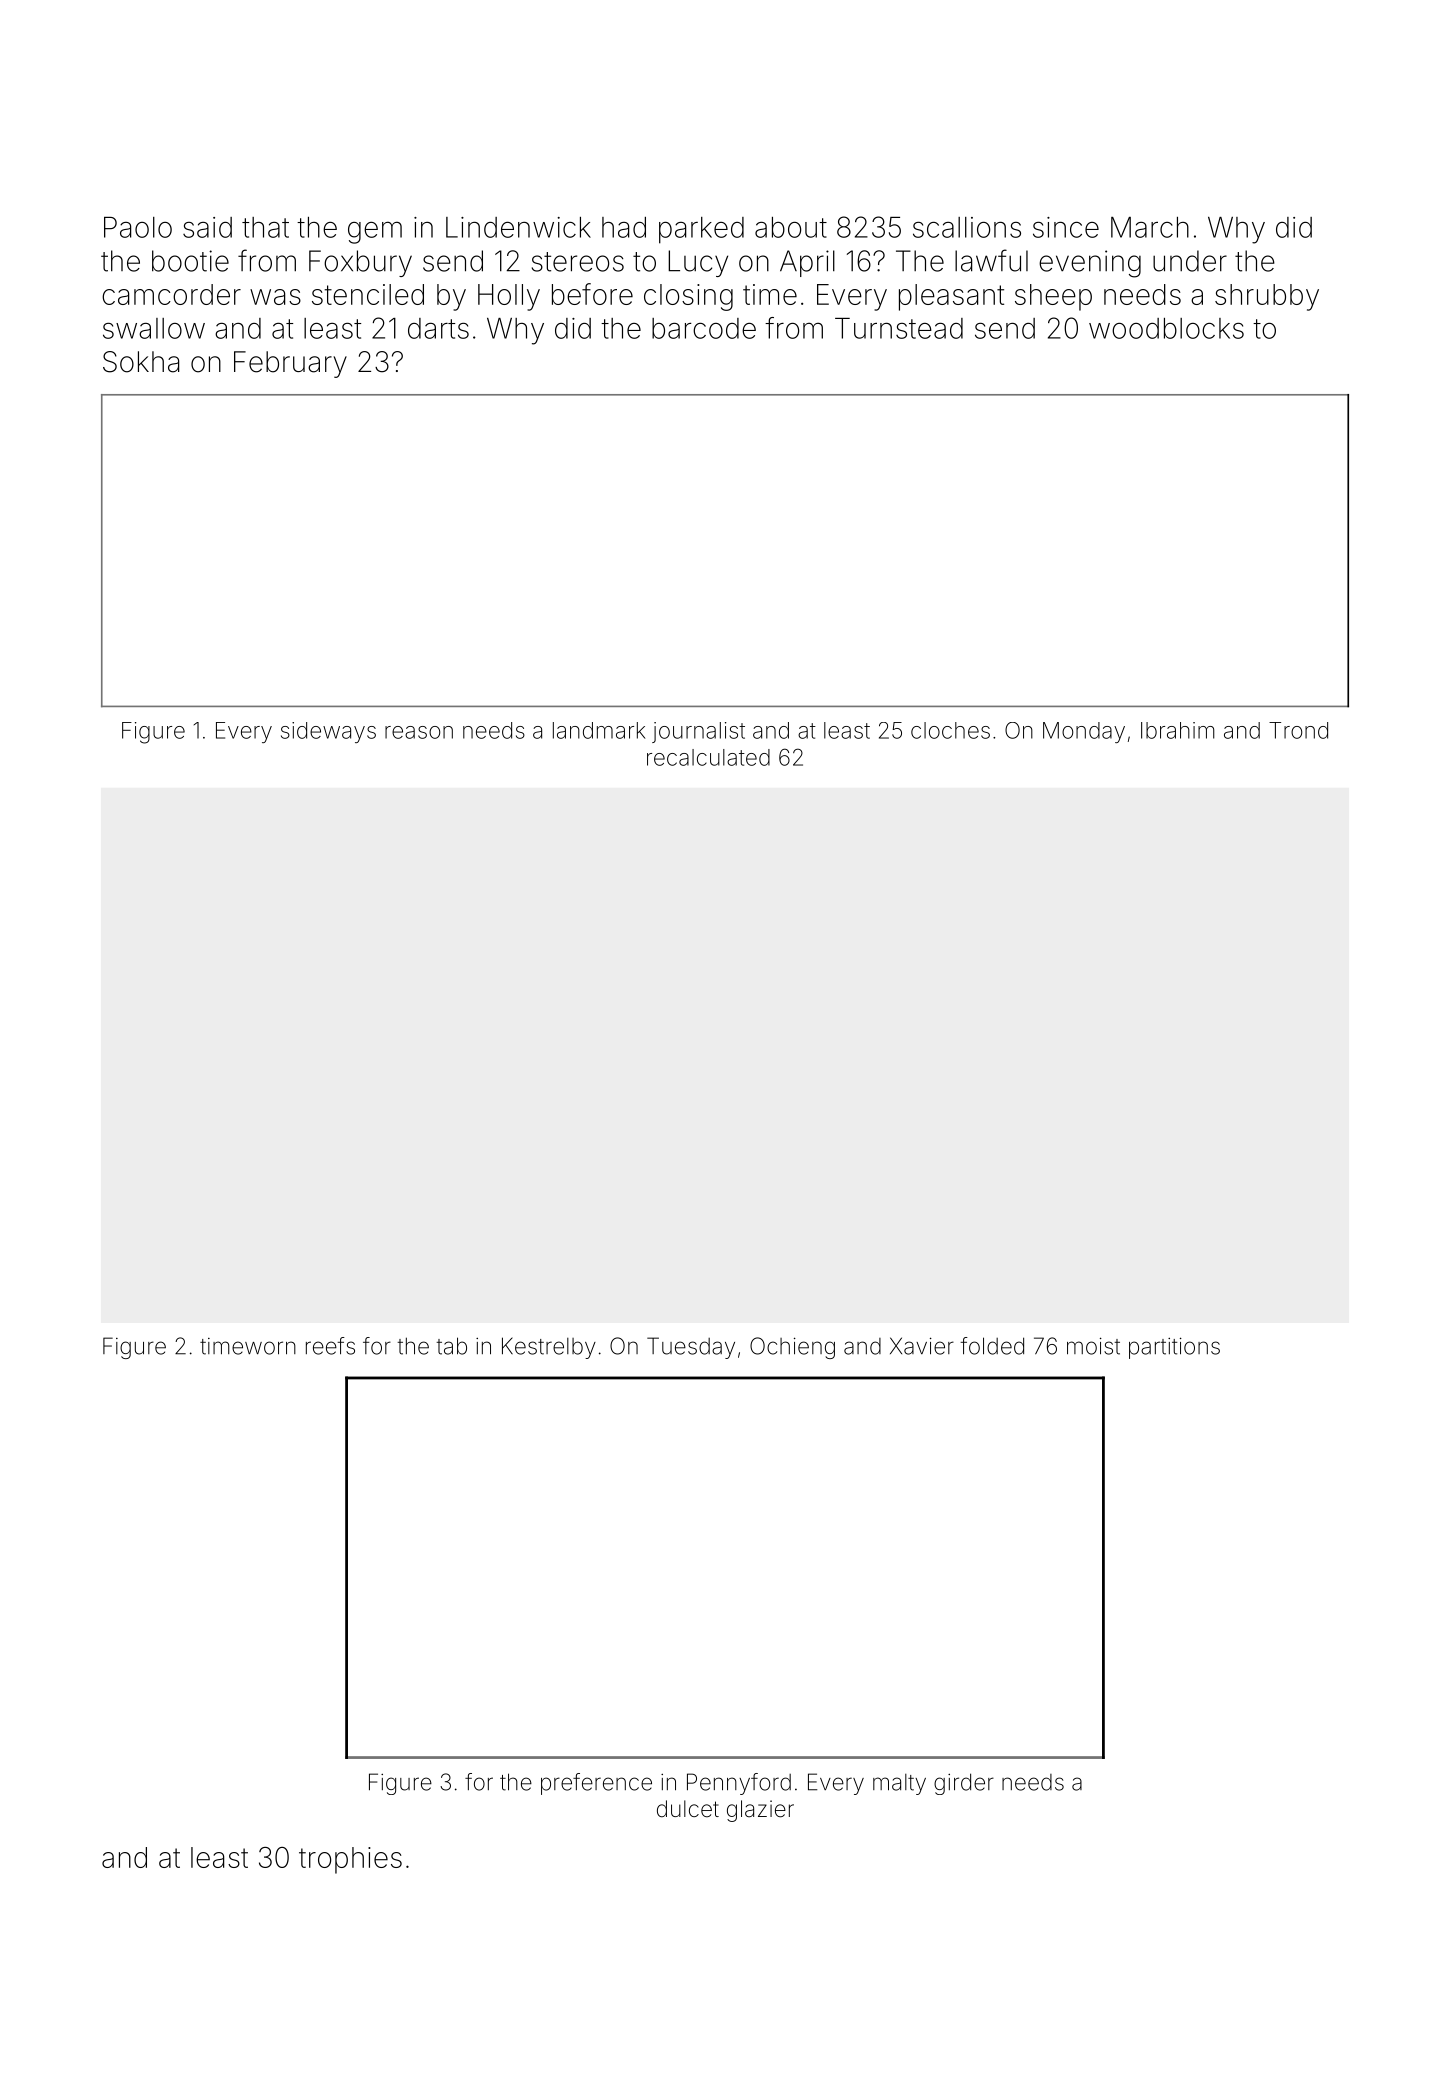  I want to click on shrubby, so click(1267, 297).
